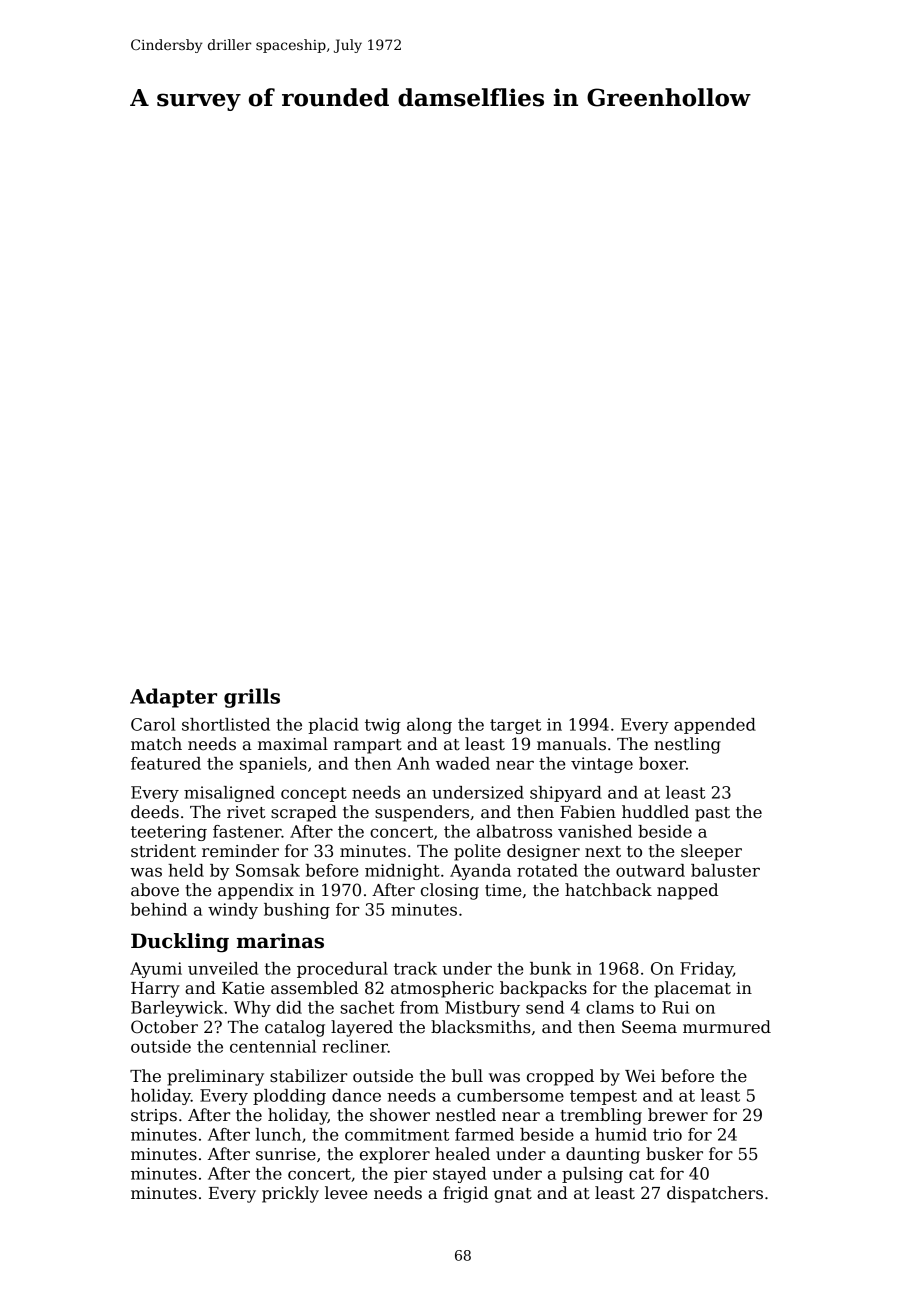 The height and width of the image is (1316, 908). I want to click on October, so click(164, 1027).
